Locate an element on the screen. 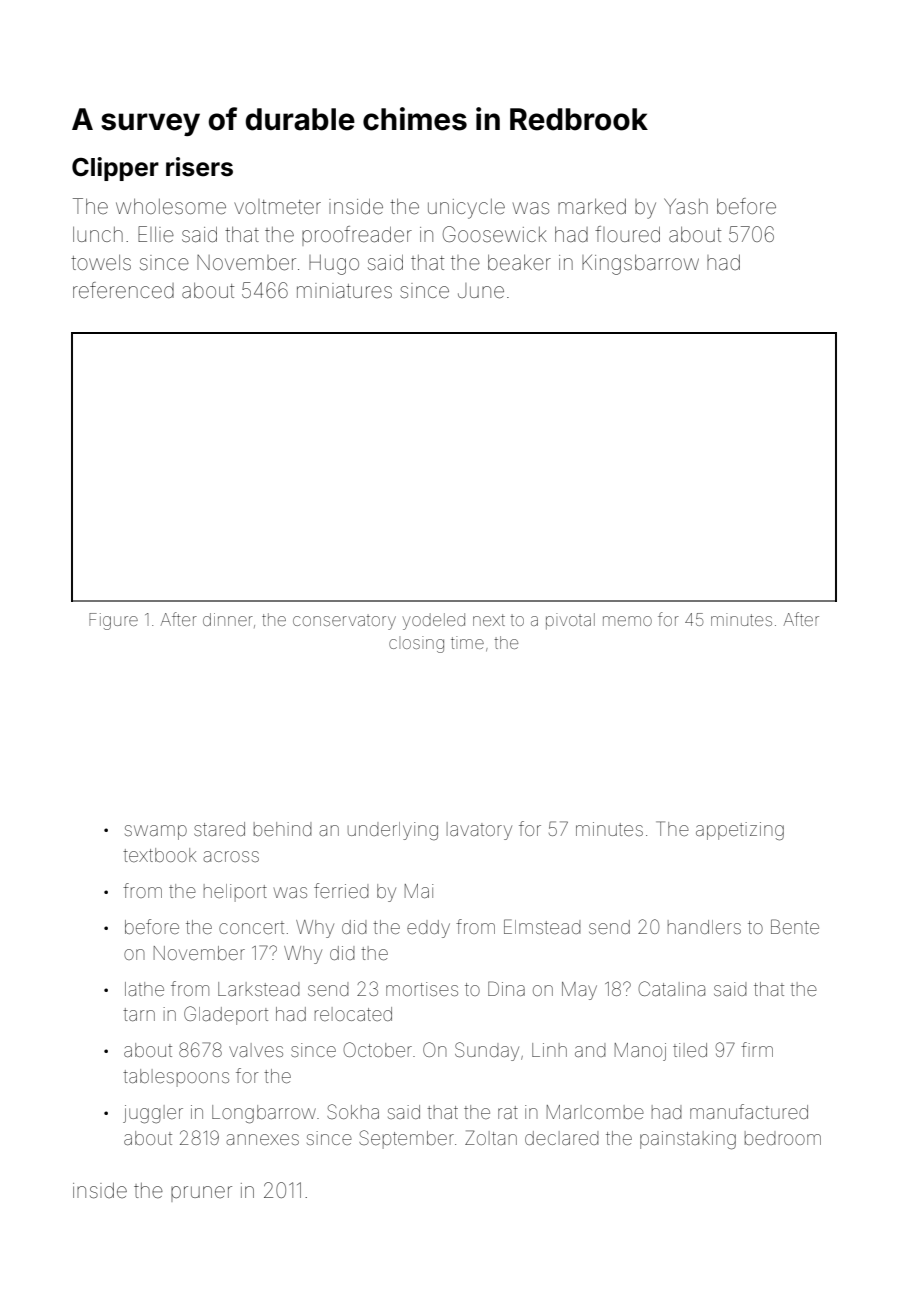 The width and height of the screenshot is (908, 1316). June is located at coordinates (481, 291).
